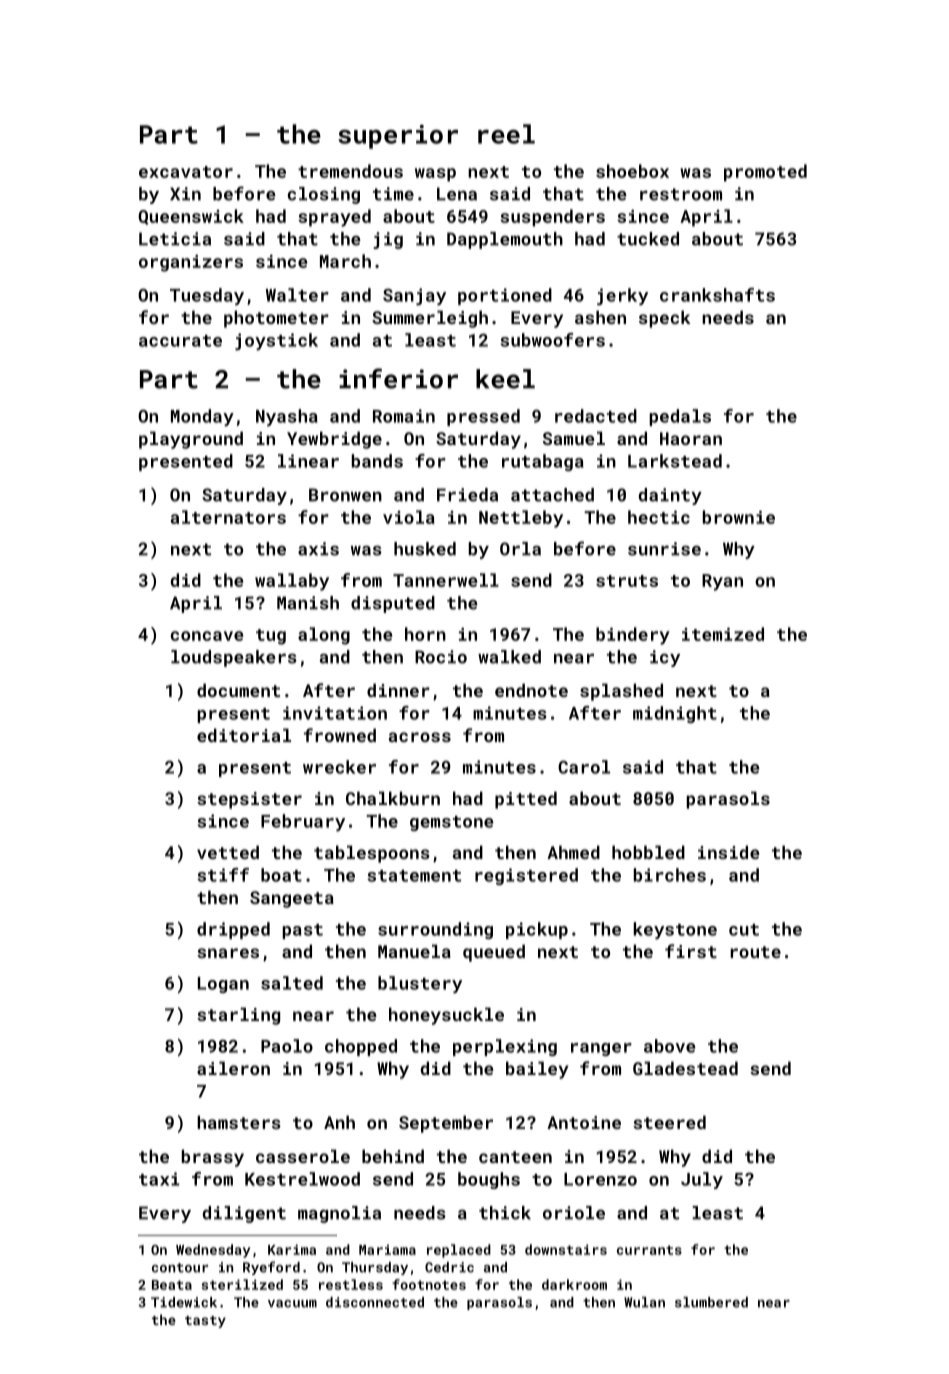  Describe the element at coordinates (755, 952) in the document. I see `route` at that location.
